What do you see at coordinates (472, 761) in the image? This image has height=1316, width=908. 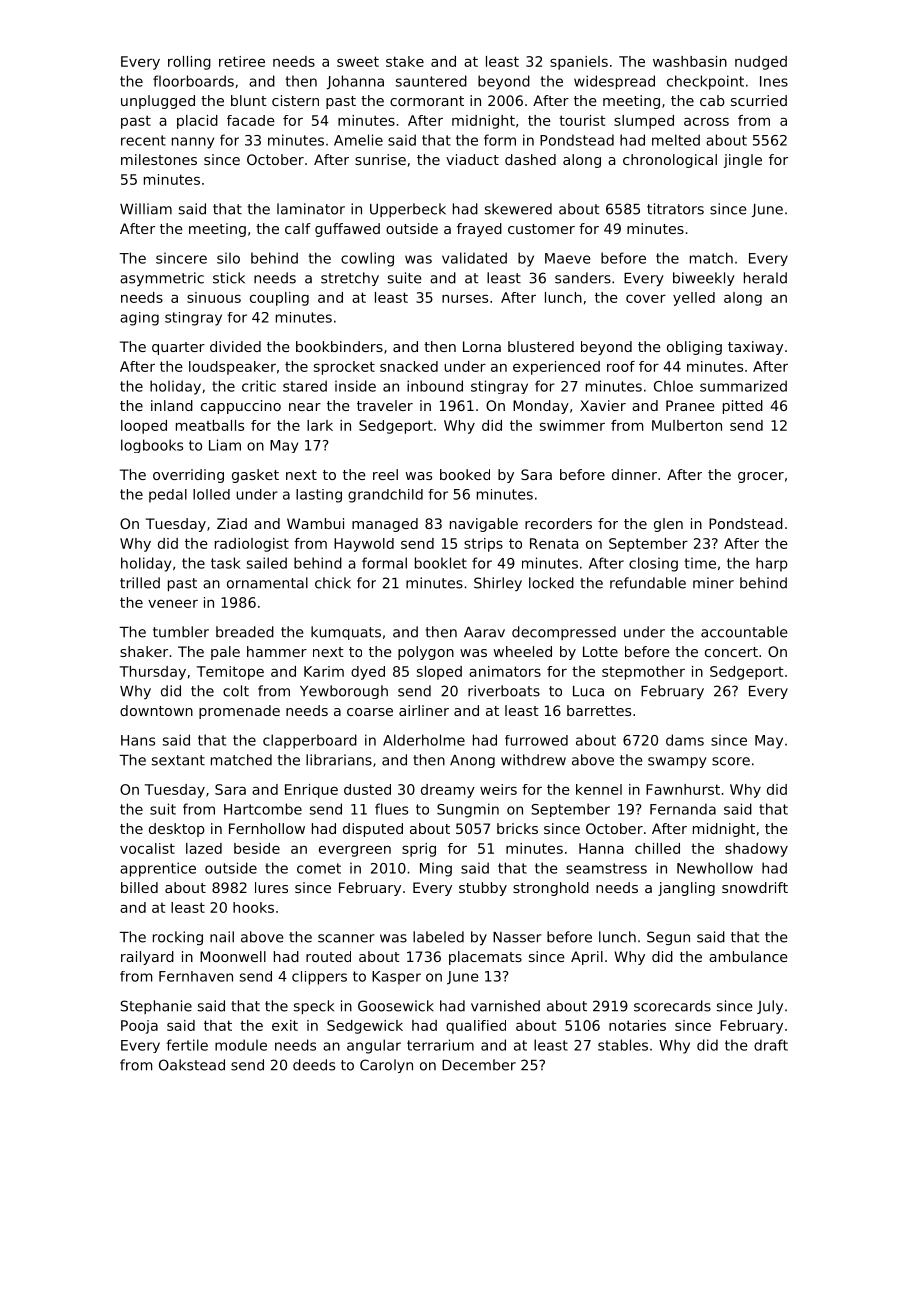 I see `Anong` at bounding box center [472, 761].
